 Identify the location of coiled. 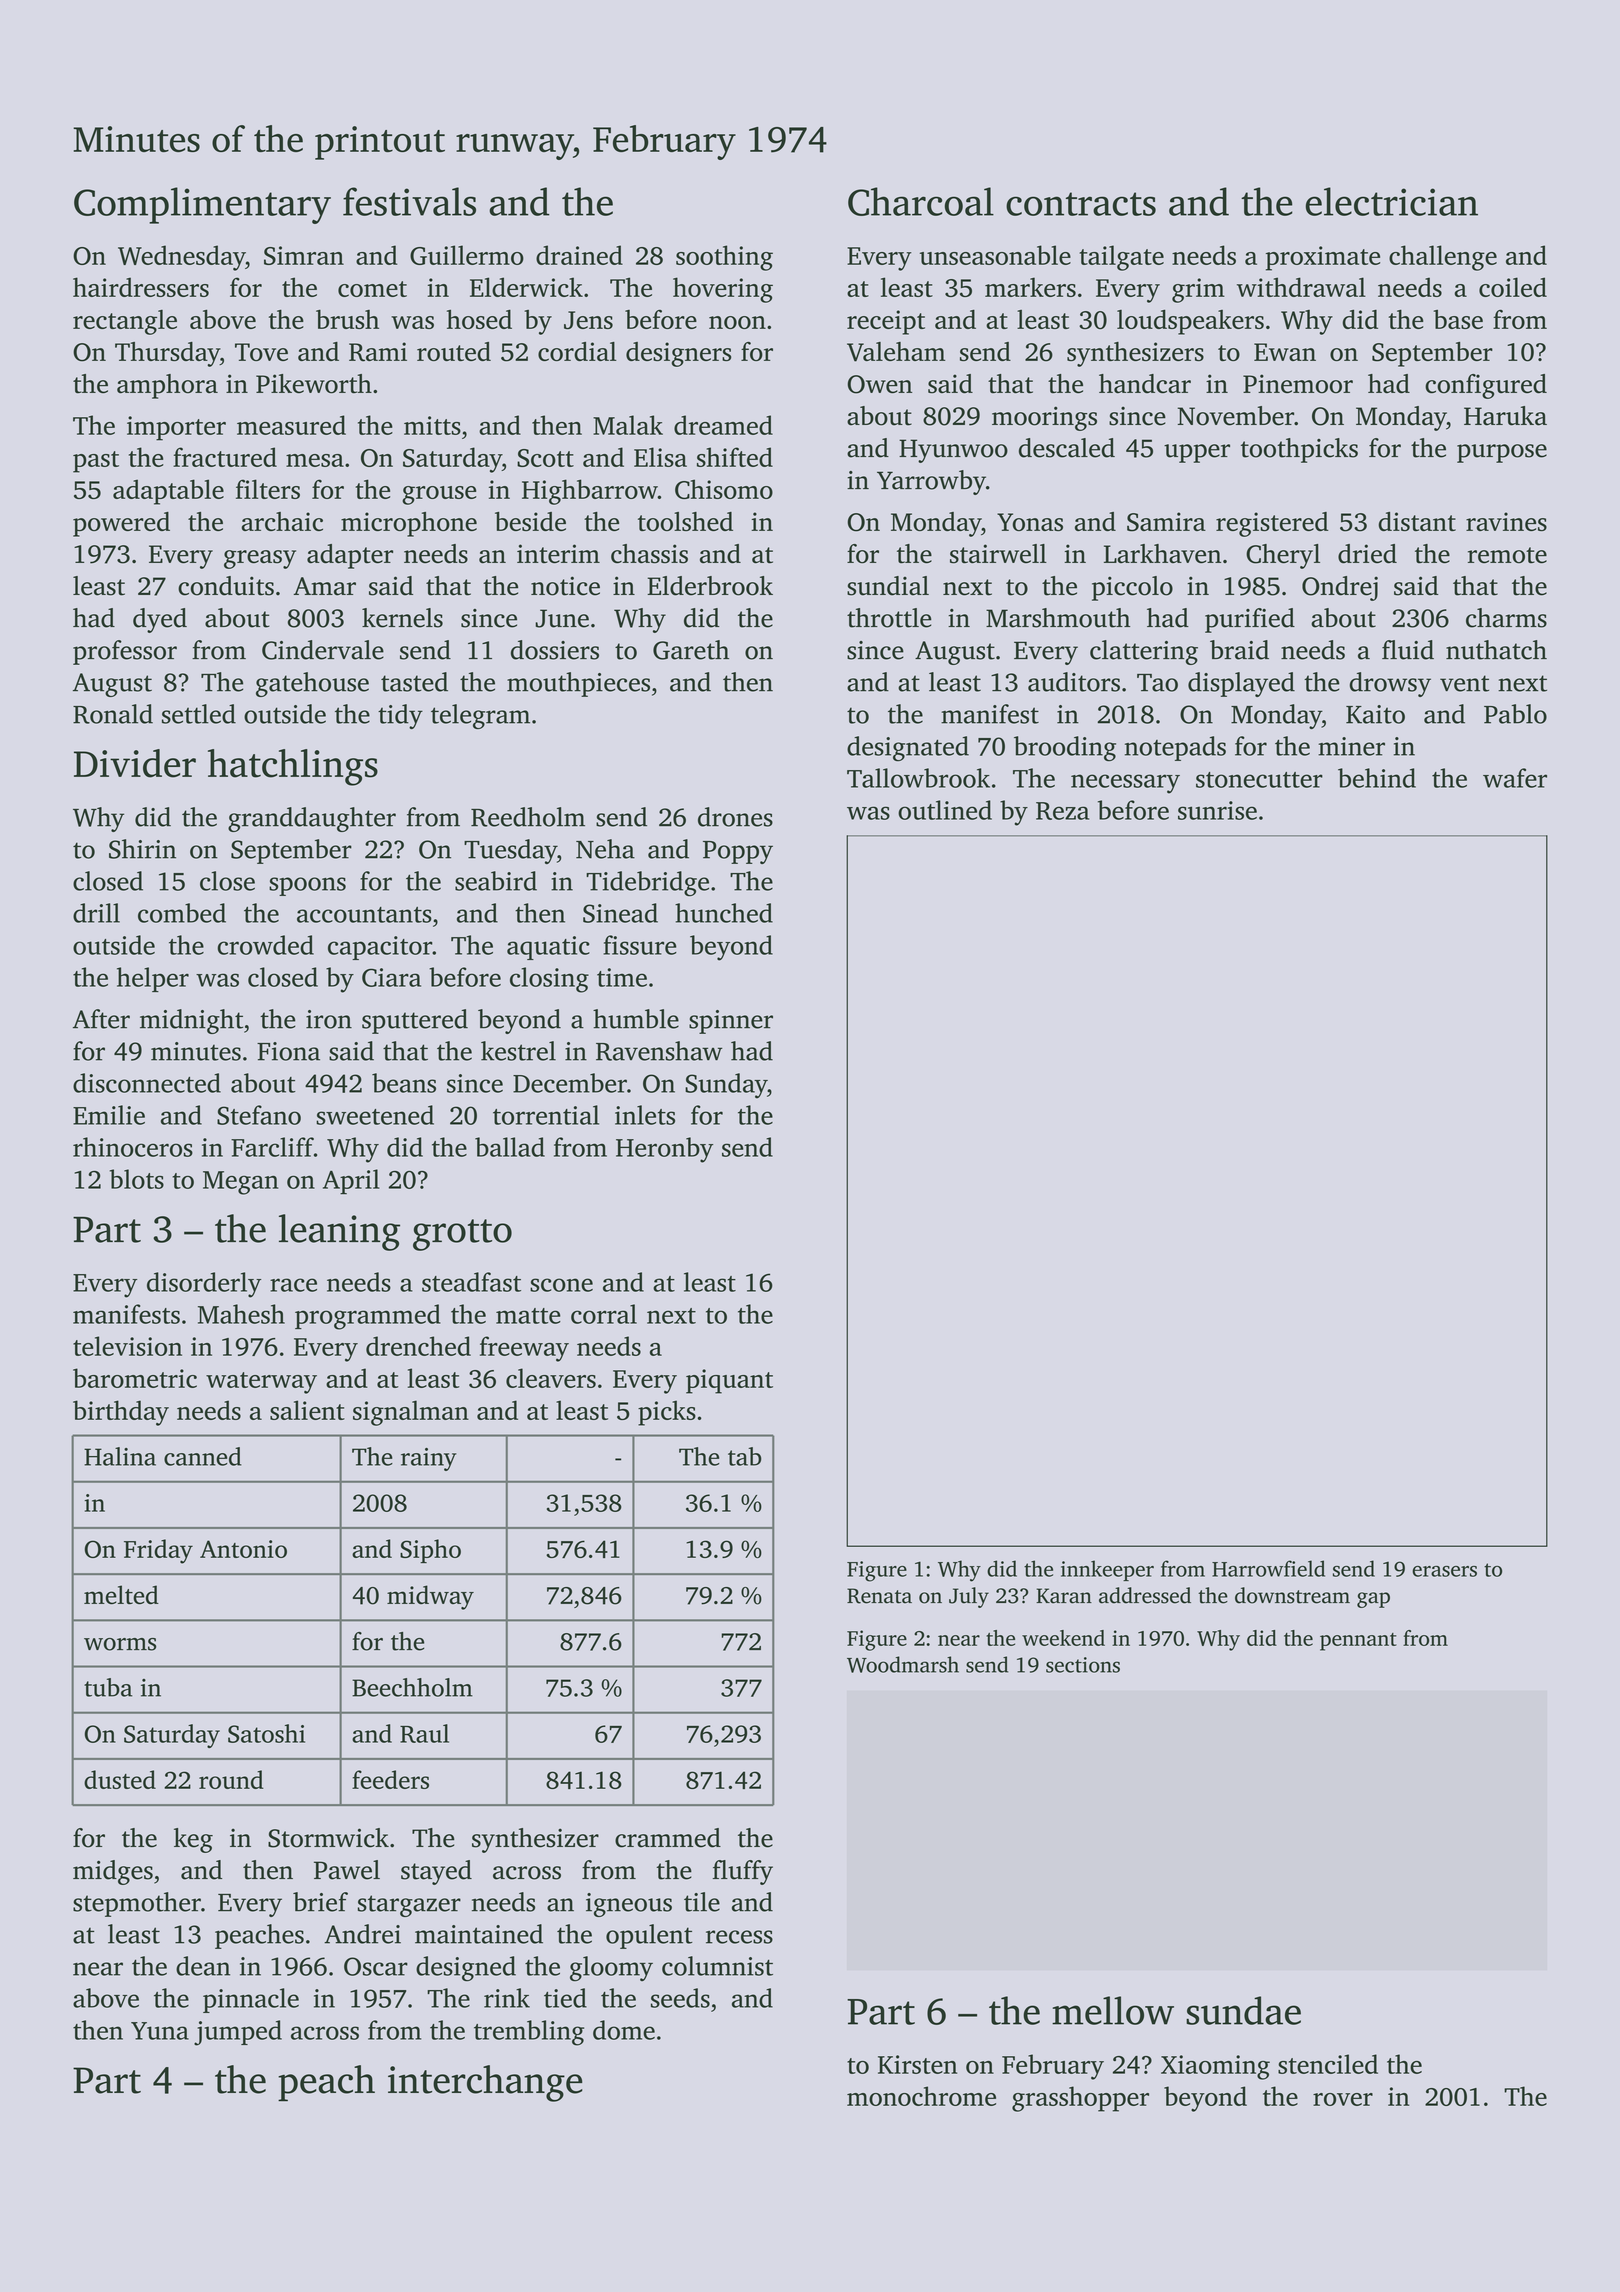
(1513, 287).
